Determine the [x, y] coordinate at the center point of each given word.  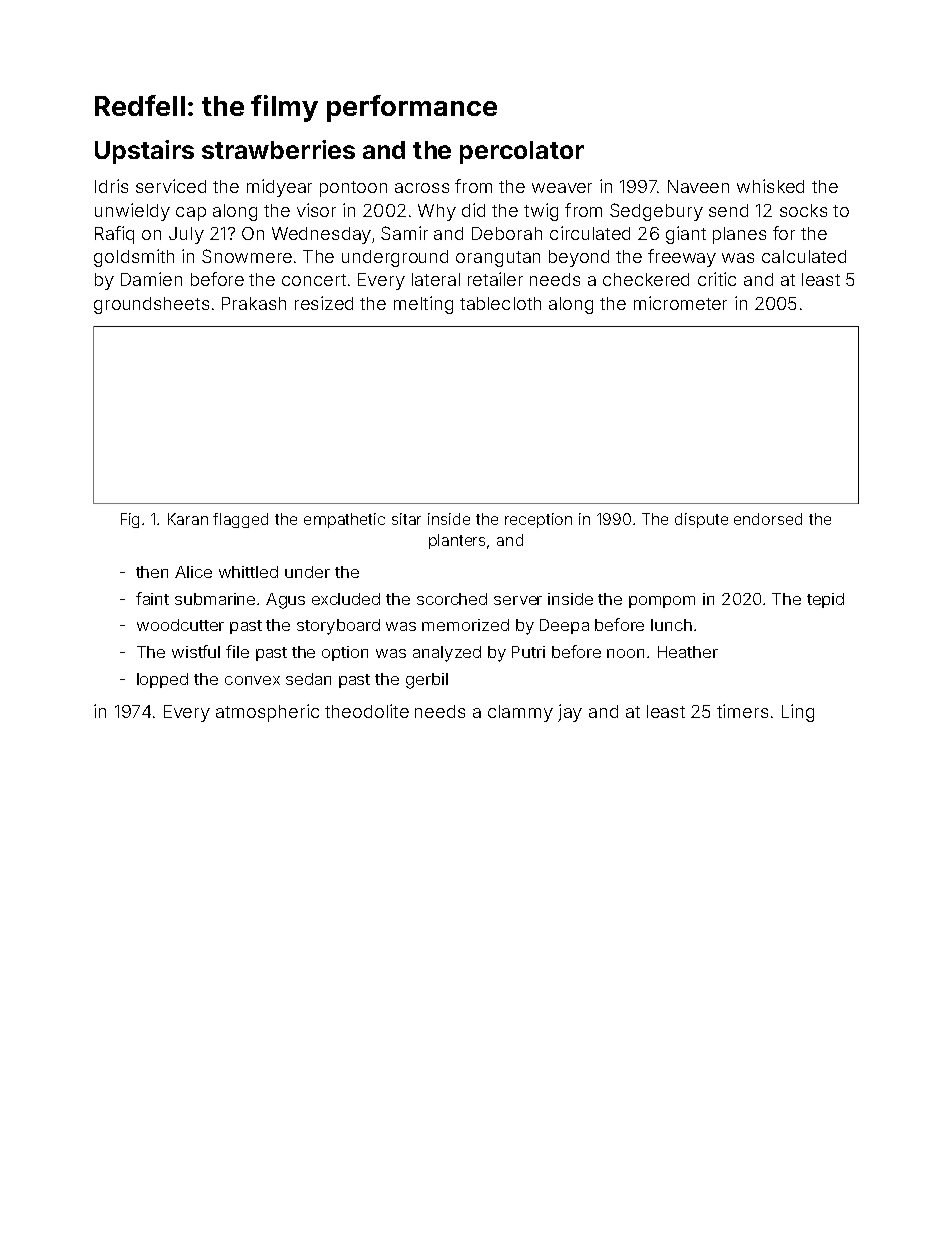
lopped [162, 680]
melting [423, 305]
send [728, 210]
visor [316, 210]
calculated [804, 256]
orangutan [498, 259]
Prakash [254, 303]
